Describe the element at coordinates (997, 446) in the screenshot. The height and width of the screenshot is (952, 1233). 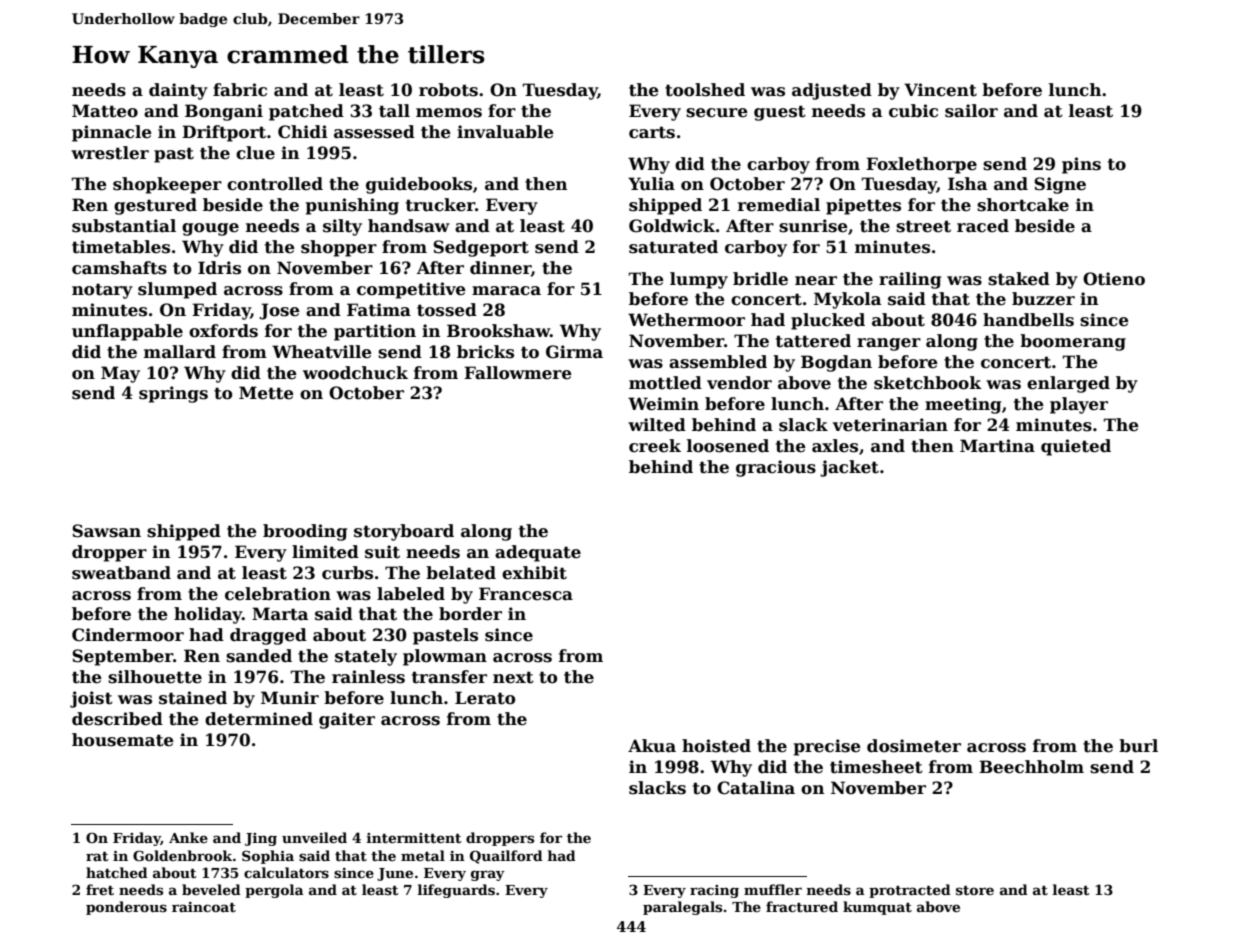
I see `Martina` at that location.
